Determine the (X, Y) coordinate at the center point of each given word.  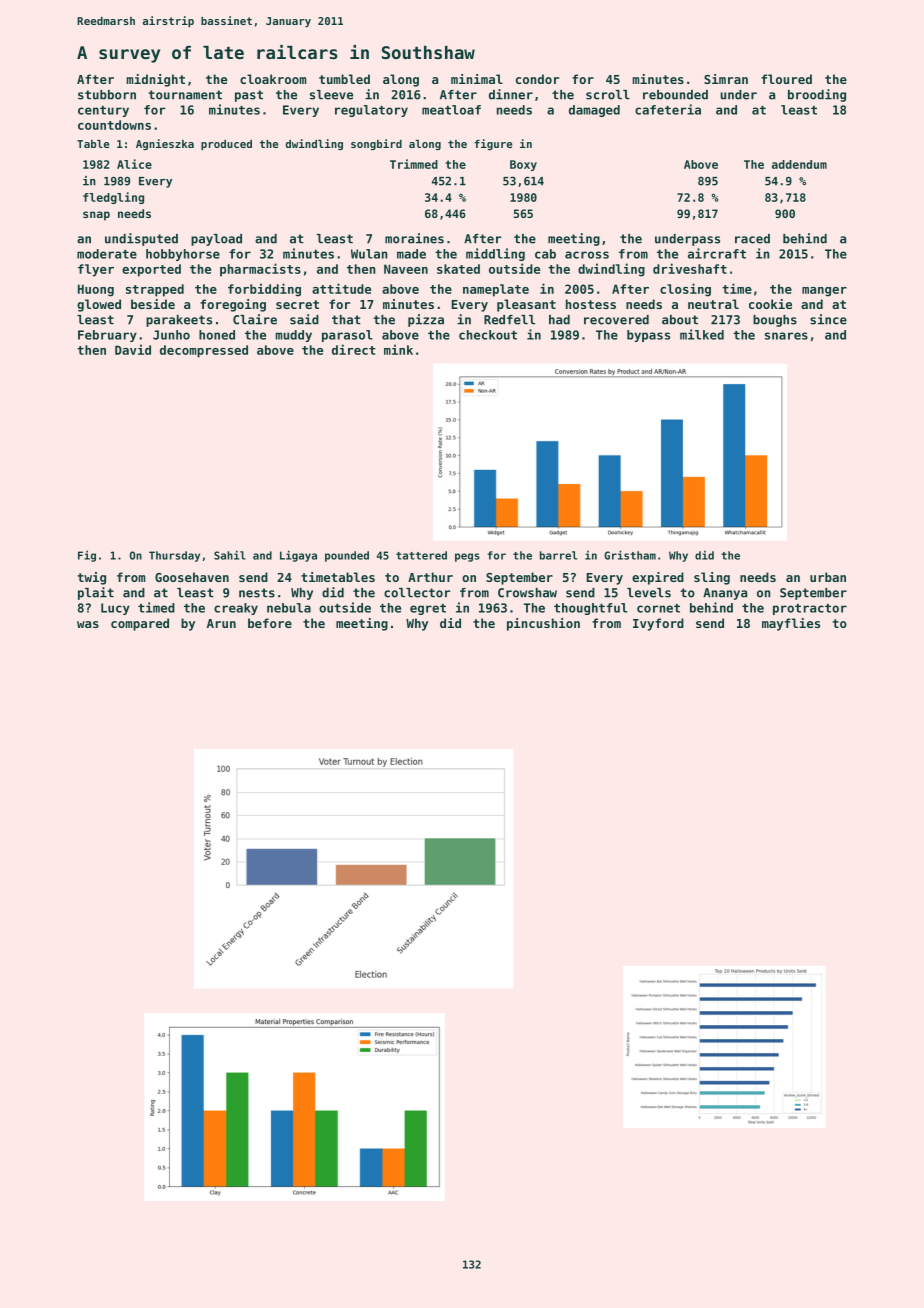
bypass (648, 336)
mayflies (791, 624)
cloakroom (273, 79)
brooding (817, 95)
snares (786, 336)
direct (354, 349)
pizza (426, 320)
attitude (341, 288)
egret (428, 609)
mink (398, 349)
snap (96, 216)
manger (824, 292)
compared (140, 624)
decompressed (204, 351)
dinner (511, 94)
